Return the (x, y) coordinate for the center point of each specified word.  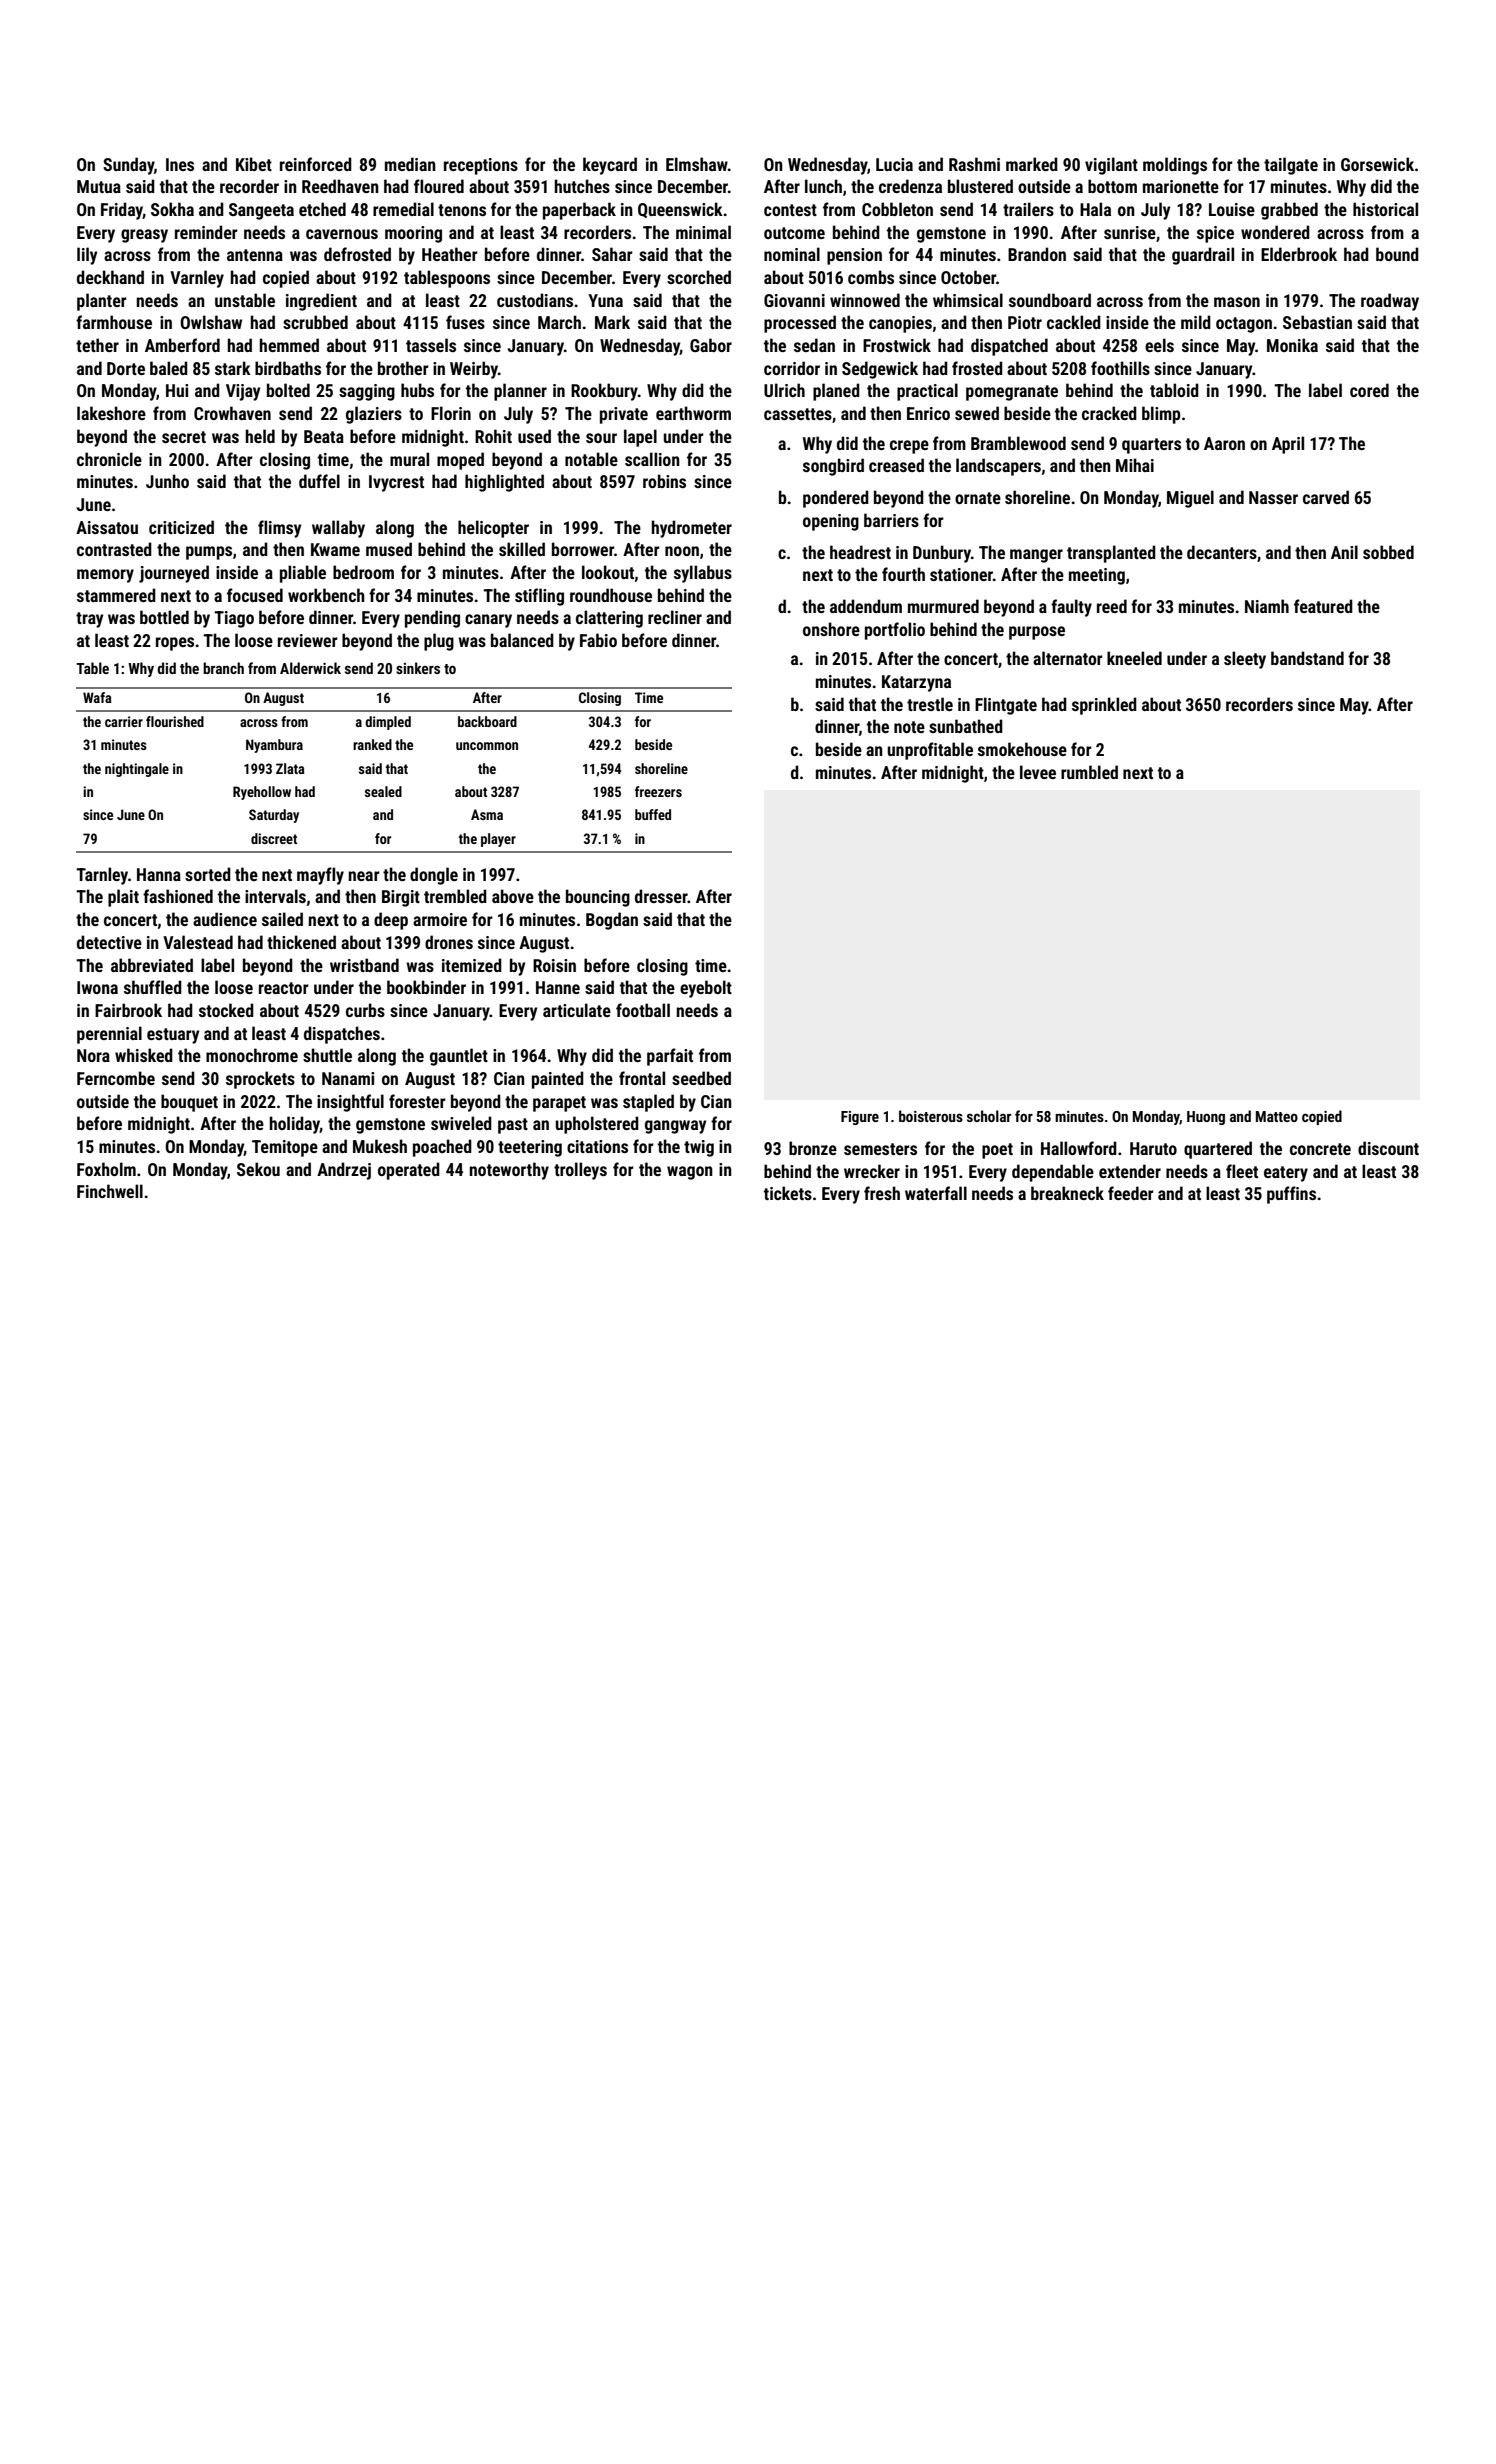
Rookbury (604, 392)
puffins (1291, 1195)
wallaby (338, 529)
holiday (295, 1125)
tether (97, 345)
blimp (1161, 415)
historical (1385, 209)
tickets (788, 1193)
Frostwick (897, 345)
